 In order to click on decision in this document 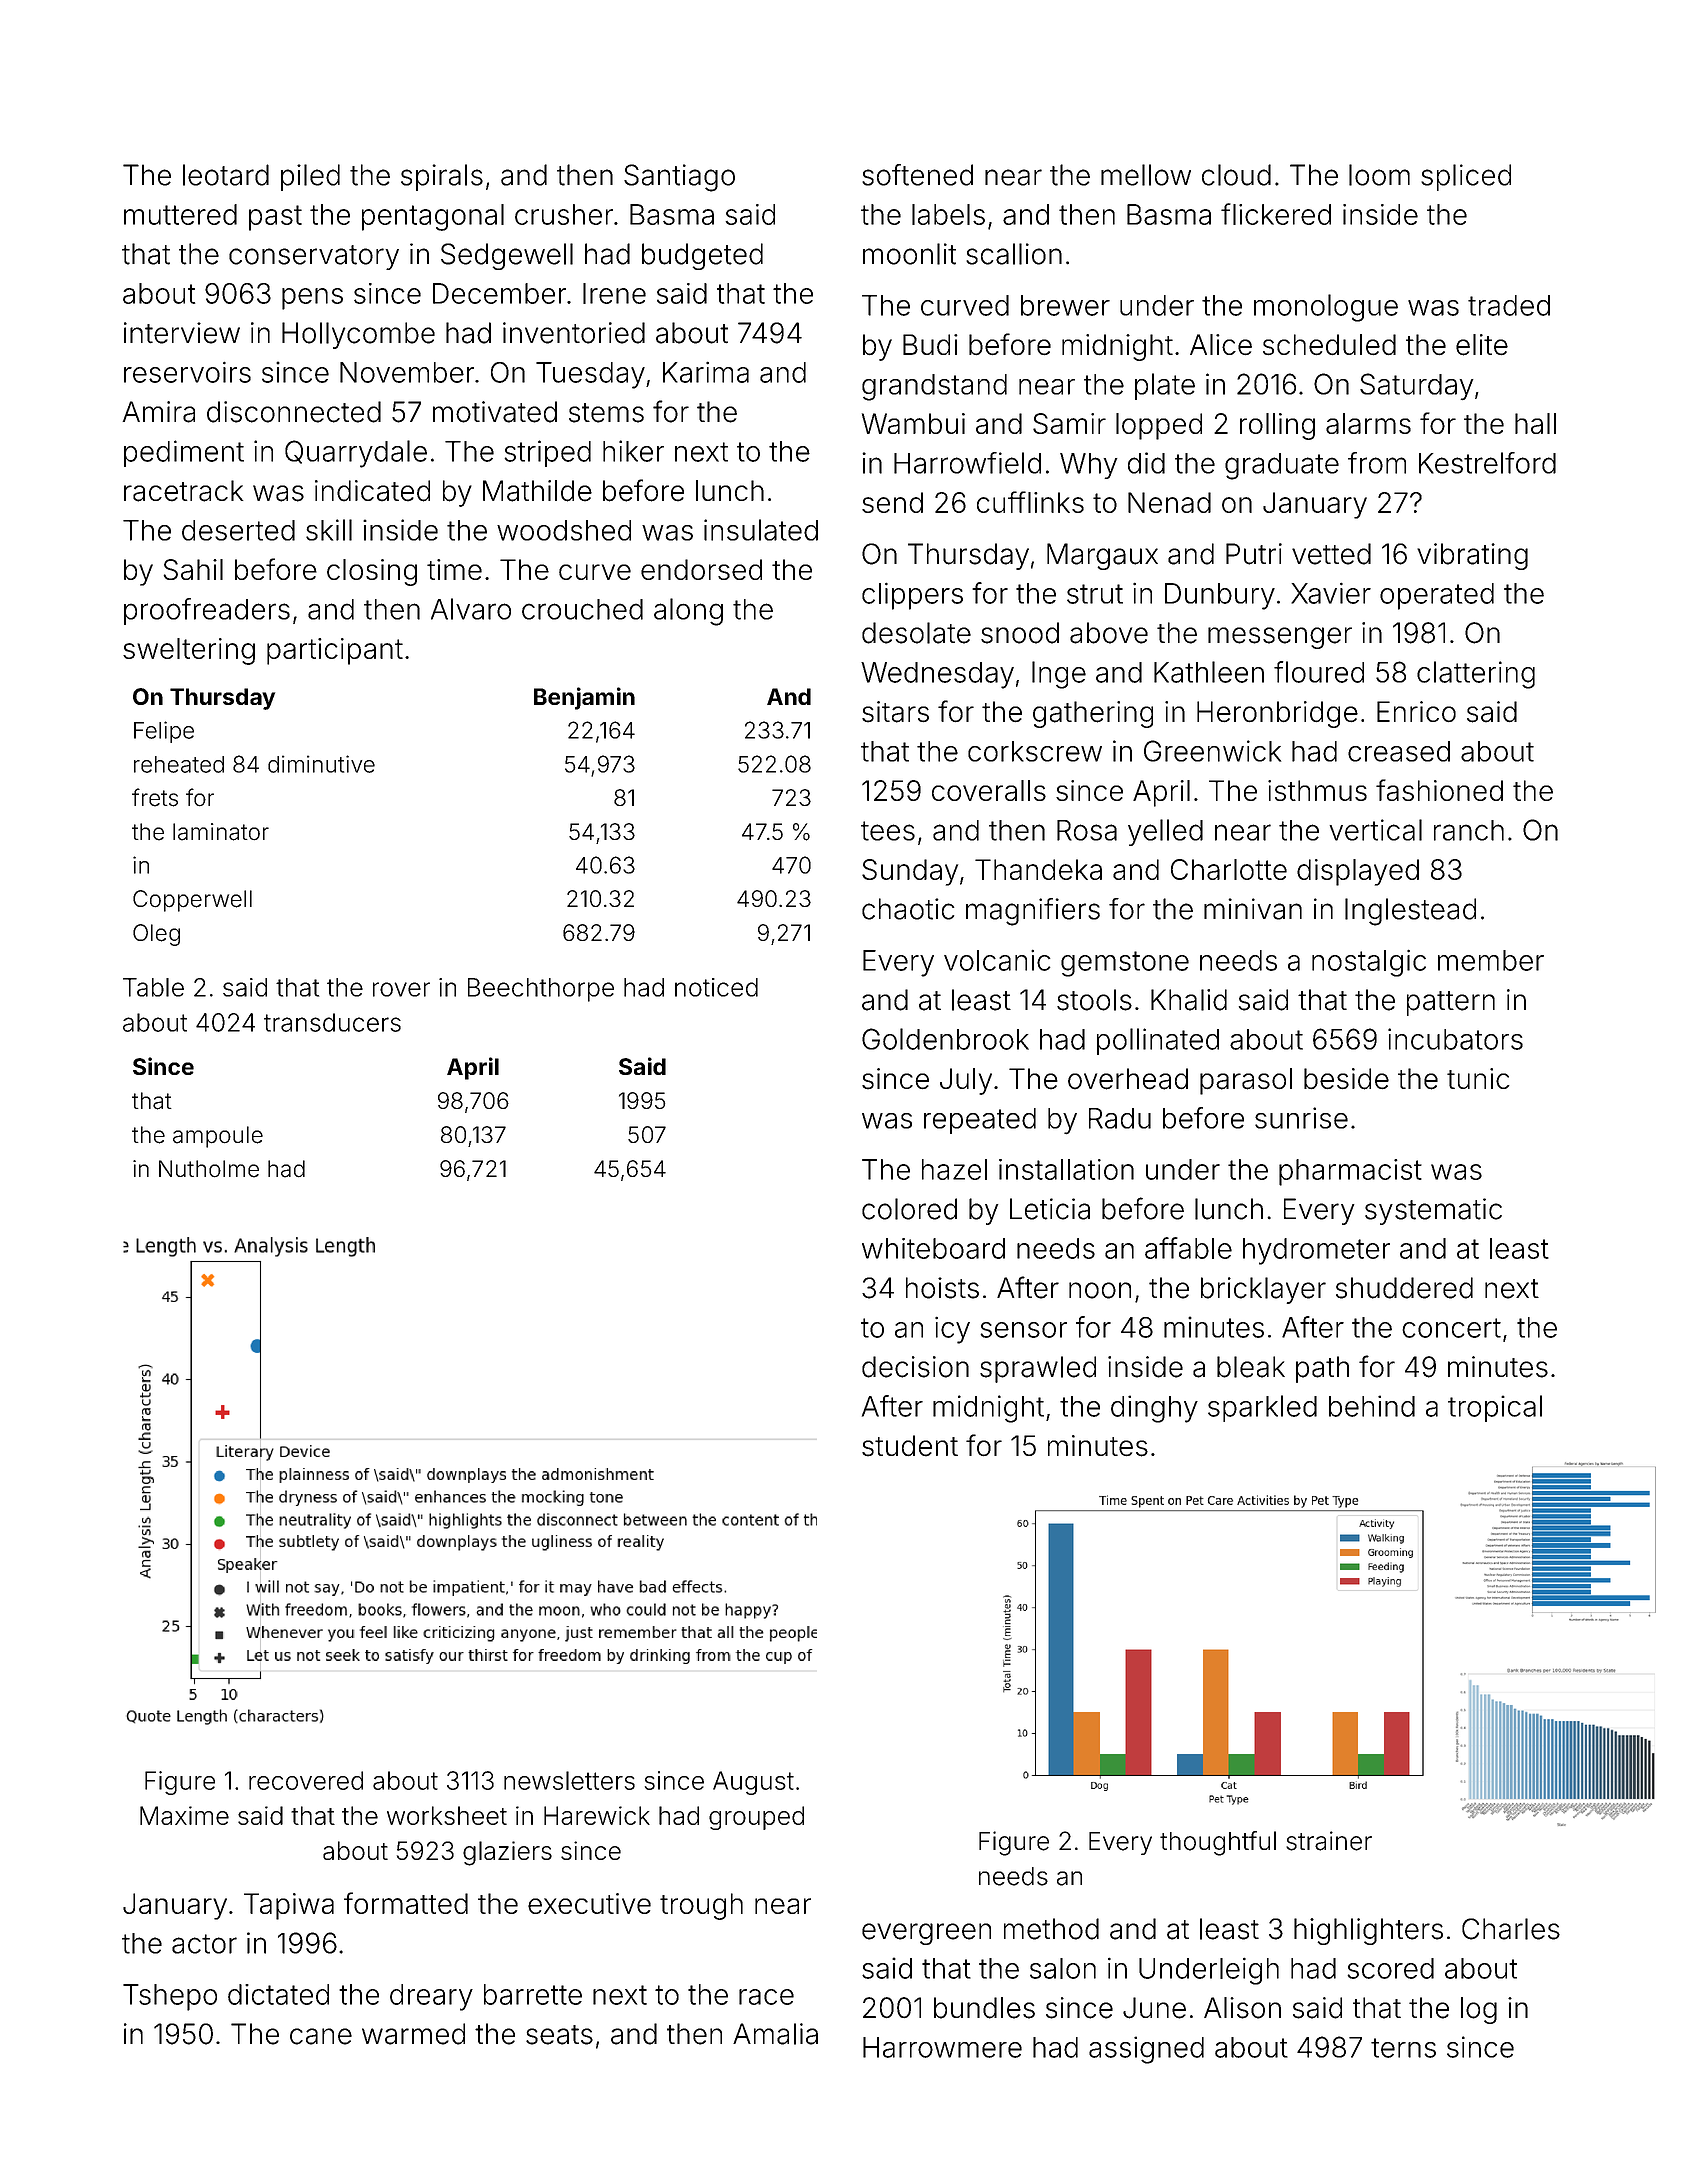, I will do `click(915, 1367)`.
